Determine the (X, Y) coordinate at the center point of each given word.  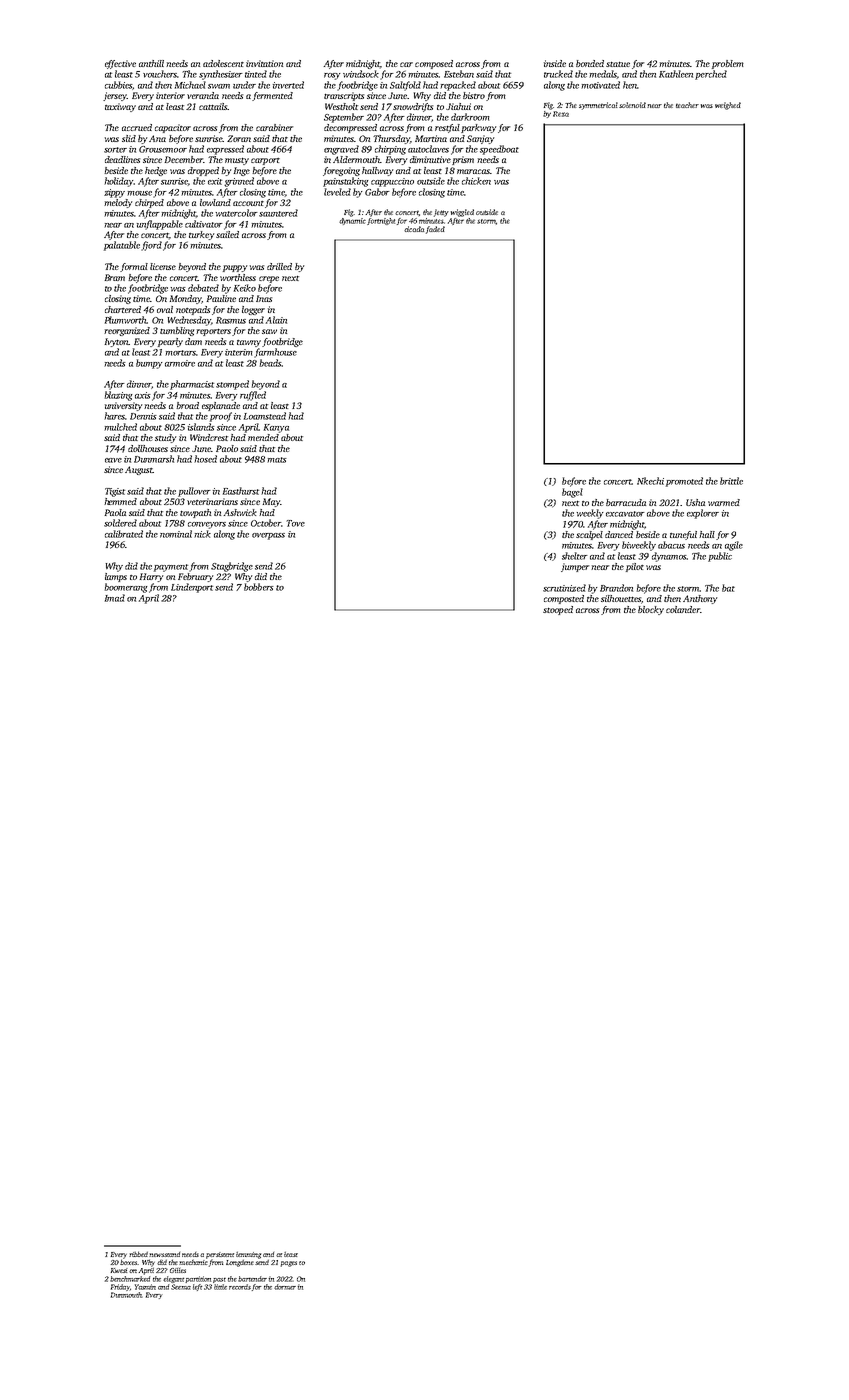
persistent (220, 1255)
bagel (572, 493)
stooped (558, 610)
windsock (361, 74)
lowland (215, 202)
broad (187, 405)
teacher (687, 105)
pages (289, 1264)
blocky (651, 610)
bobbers (259, 587)
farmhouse (275, 353)
